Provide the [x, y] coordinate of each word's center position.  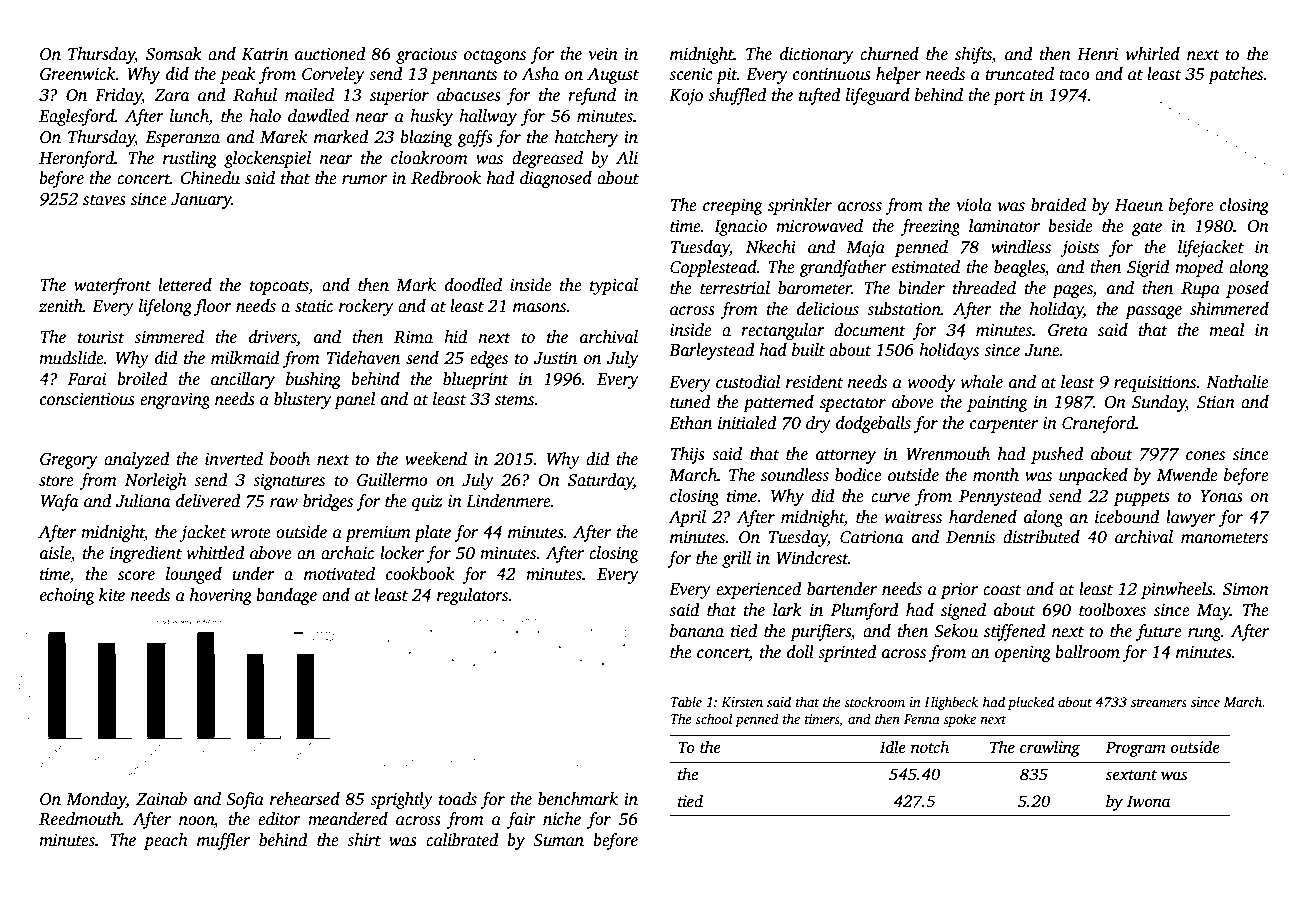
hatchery [586, 138]
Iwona [1149, 801]
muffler [223, 841]
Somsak [174, 54]
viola [974, 205]
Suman [558, 840]
